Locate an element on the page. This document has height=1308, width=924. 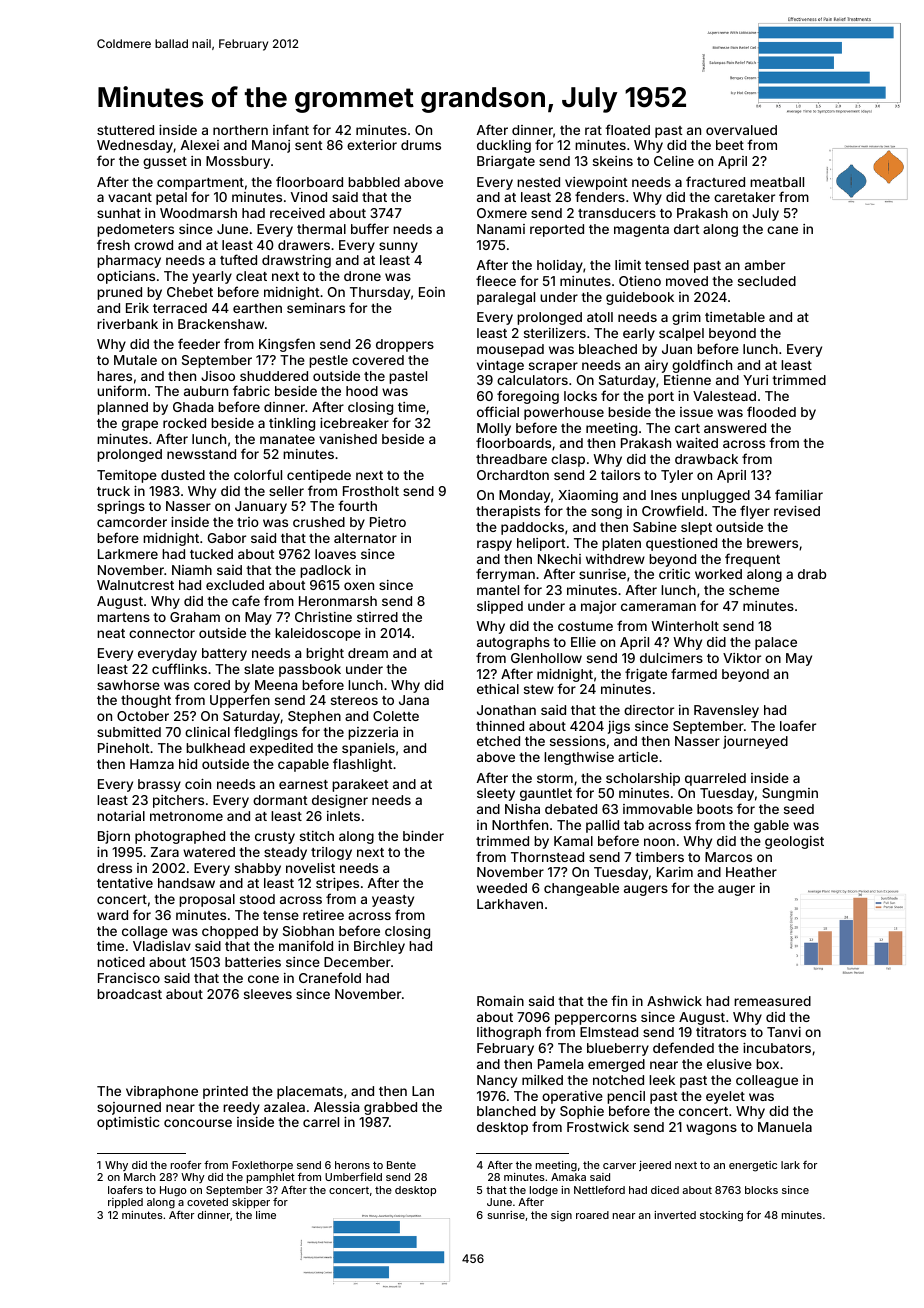
dusted is located at coordinates (183, 475).
